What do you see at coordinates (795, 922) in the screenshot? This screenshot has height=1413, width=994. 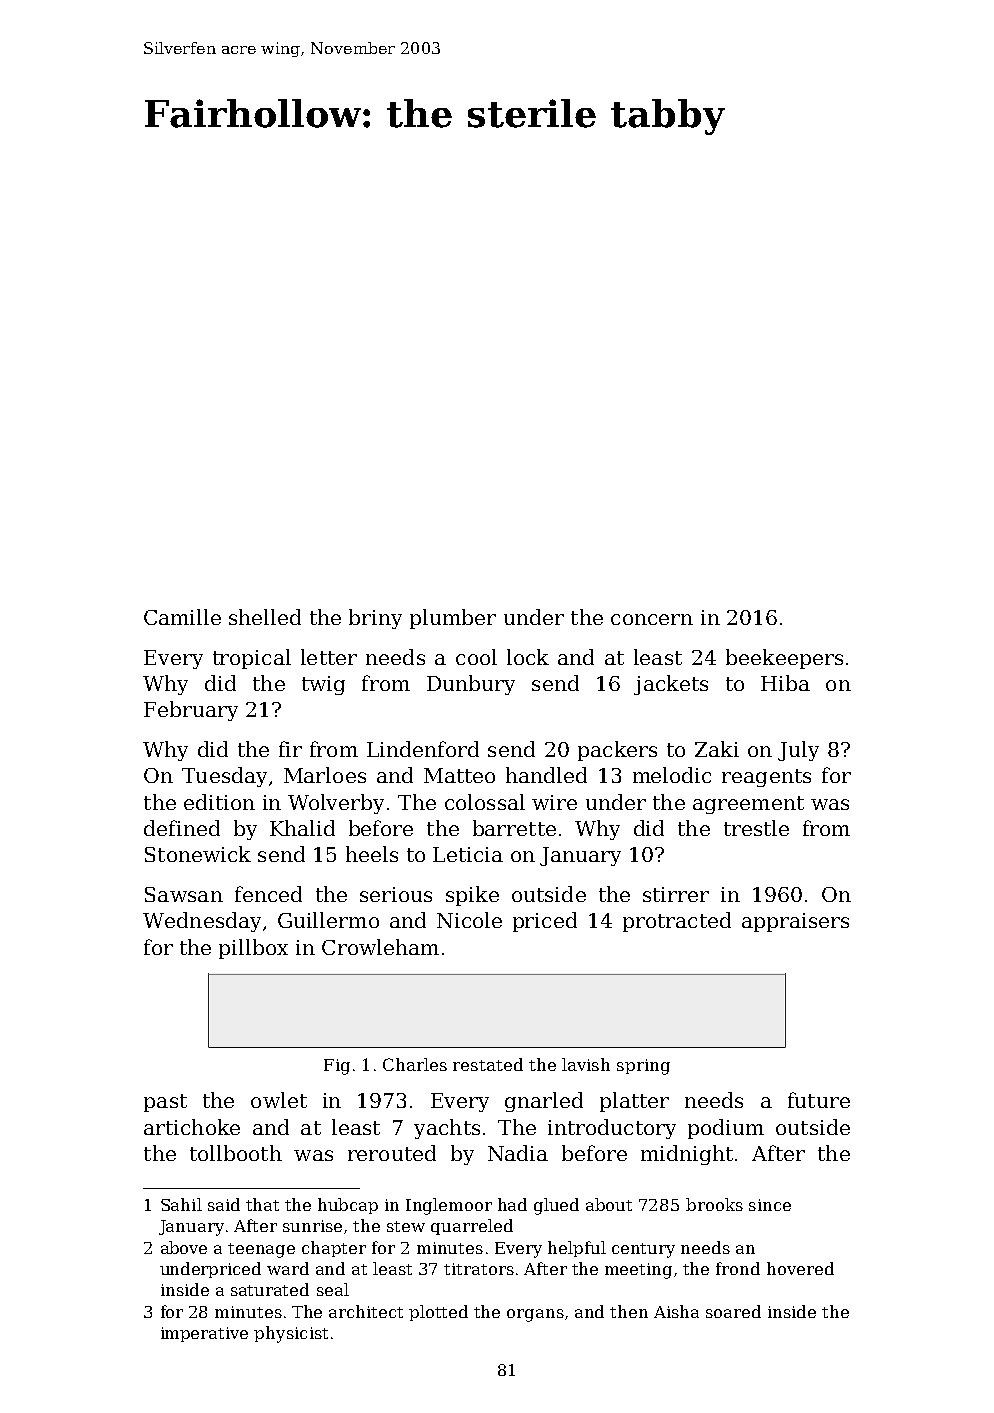 I see `appraisers` at bounding box center [795, 922].
